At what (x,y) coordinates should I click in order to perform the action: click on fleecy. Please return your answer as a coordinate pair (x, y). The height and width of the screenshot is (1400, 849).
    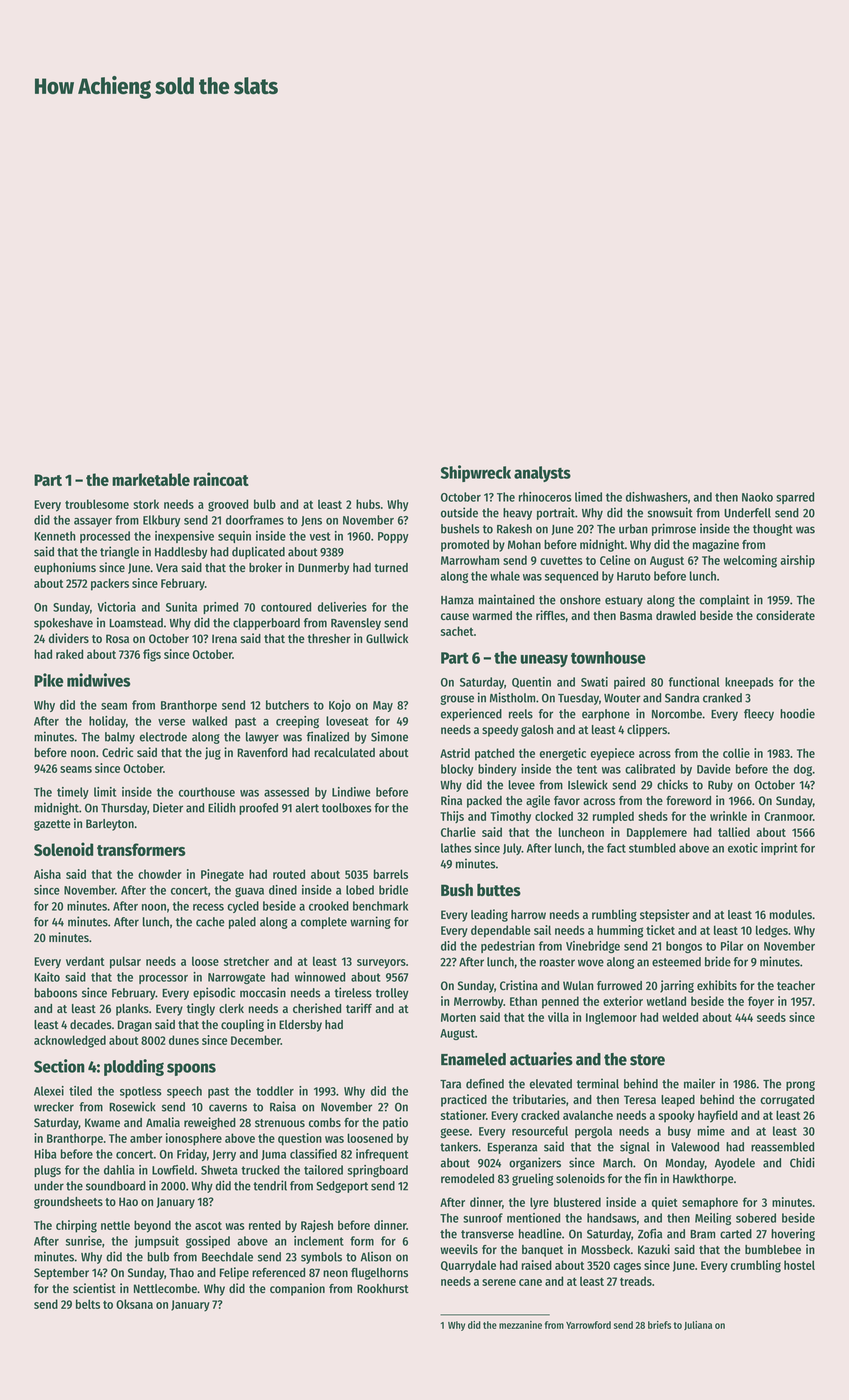
    Looking at the image, I should click on (759, 715).
